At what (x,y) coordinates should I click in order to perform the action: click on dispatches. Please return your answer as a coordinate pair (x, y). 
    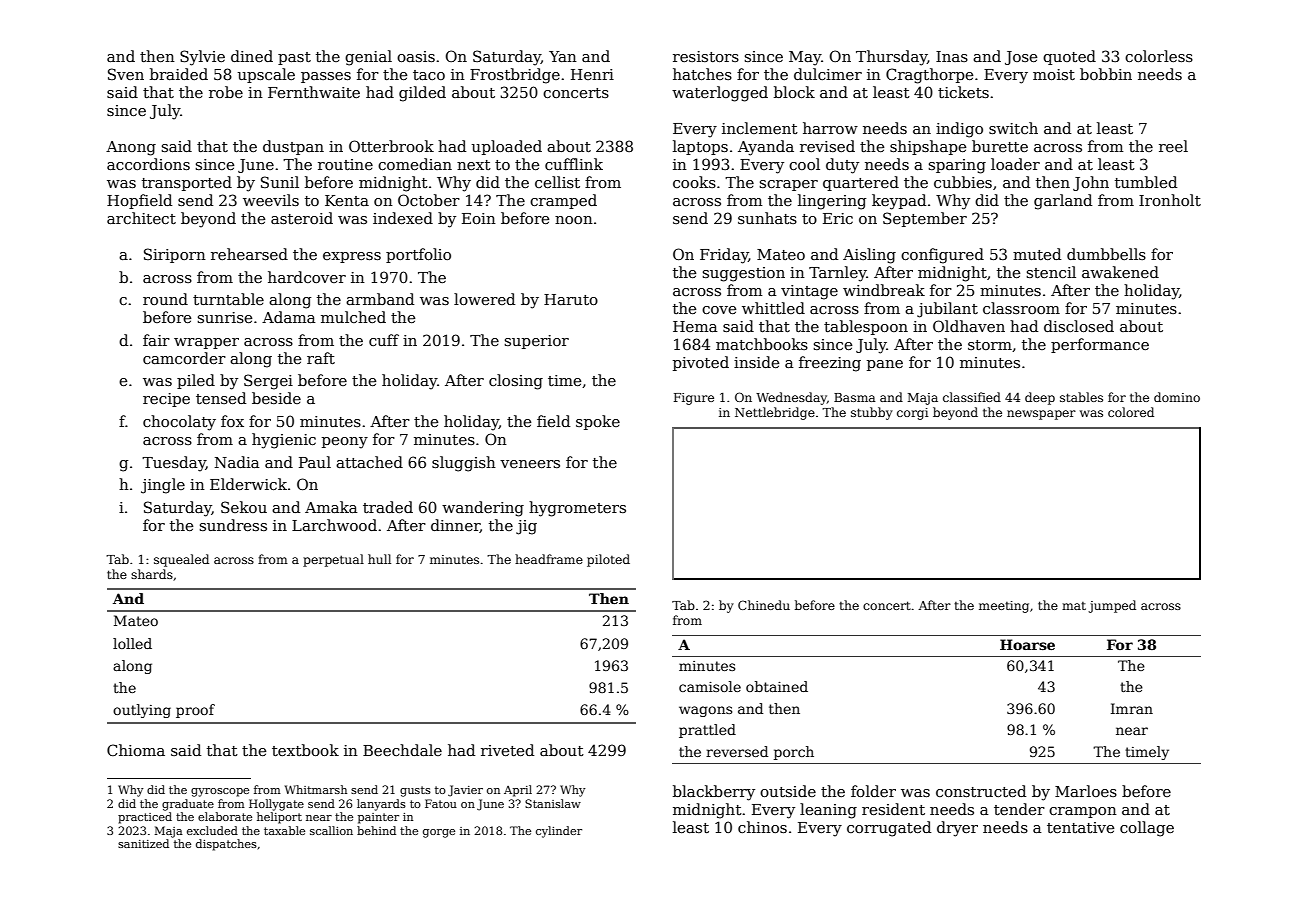
    Looking at the image, I should click on (226, 845).
